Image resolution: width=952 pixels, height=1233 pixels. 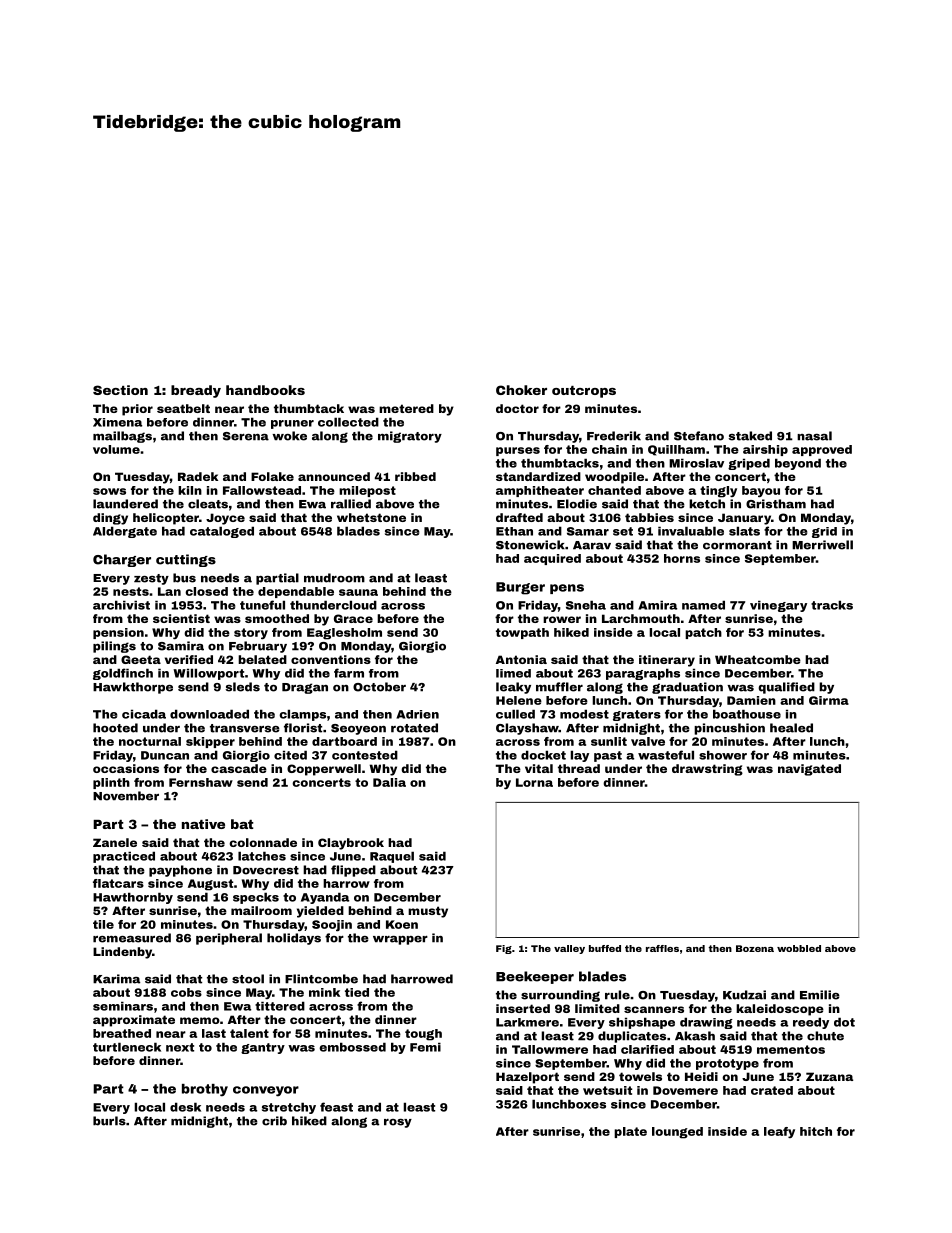 I want to click on navigated, so click(x=809, y=770).
